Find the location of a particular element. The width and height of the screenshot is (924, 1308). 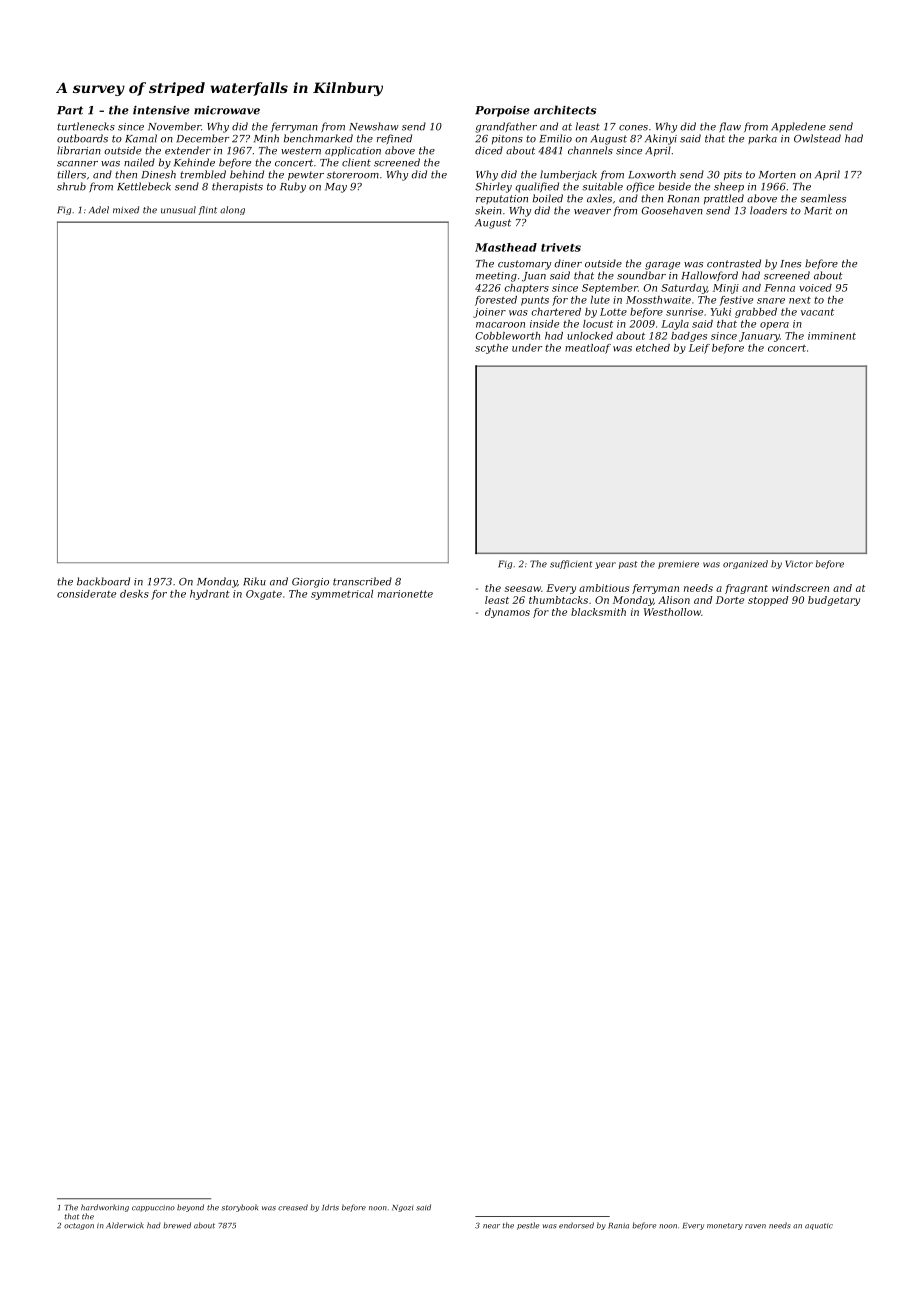

brewed is located at coordinates (177, 1225).
